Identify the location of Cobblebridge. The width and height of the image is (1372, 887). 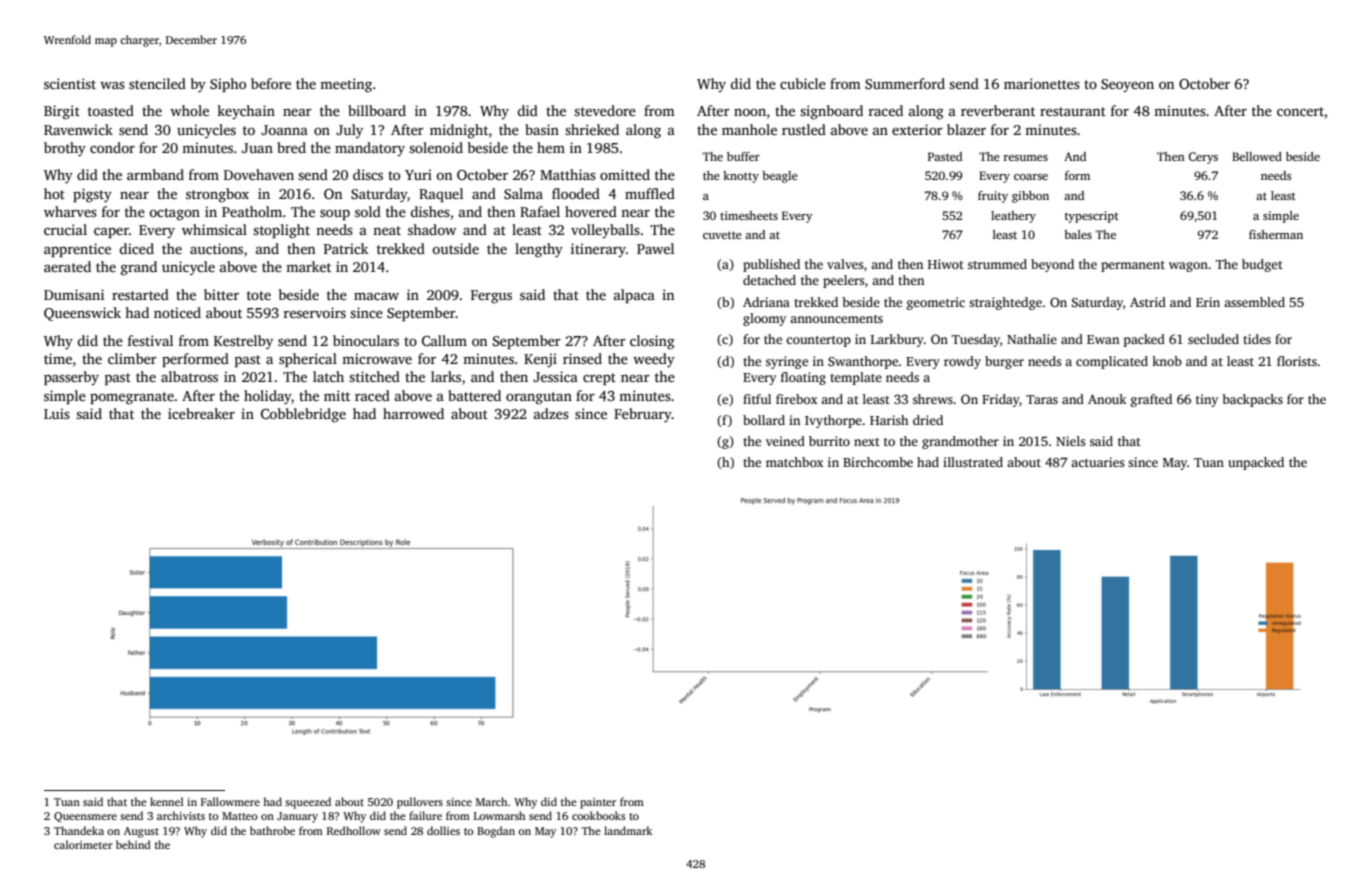
(303, 415).
